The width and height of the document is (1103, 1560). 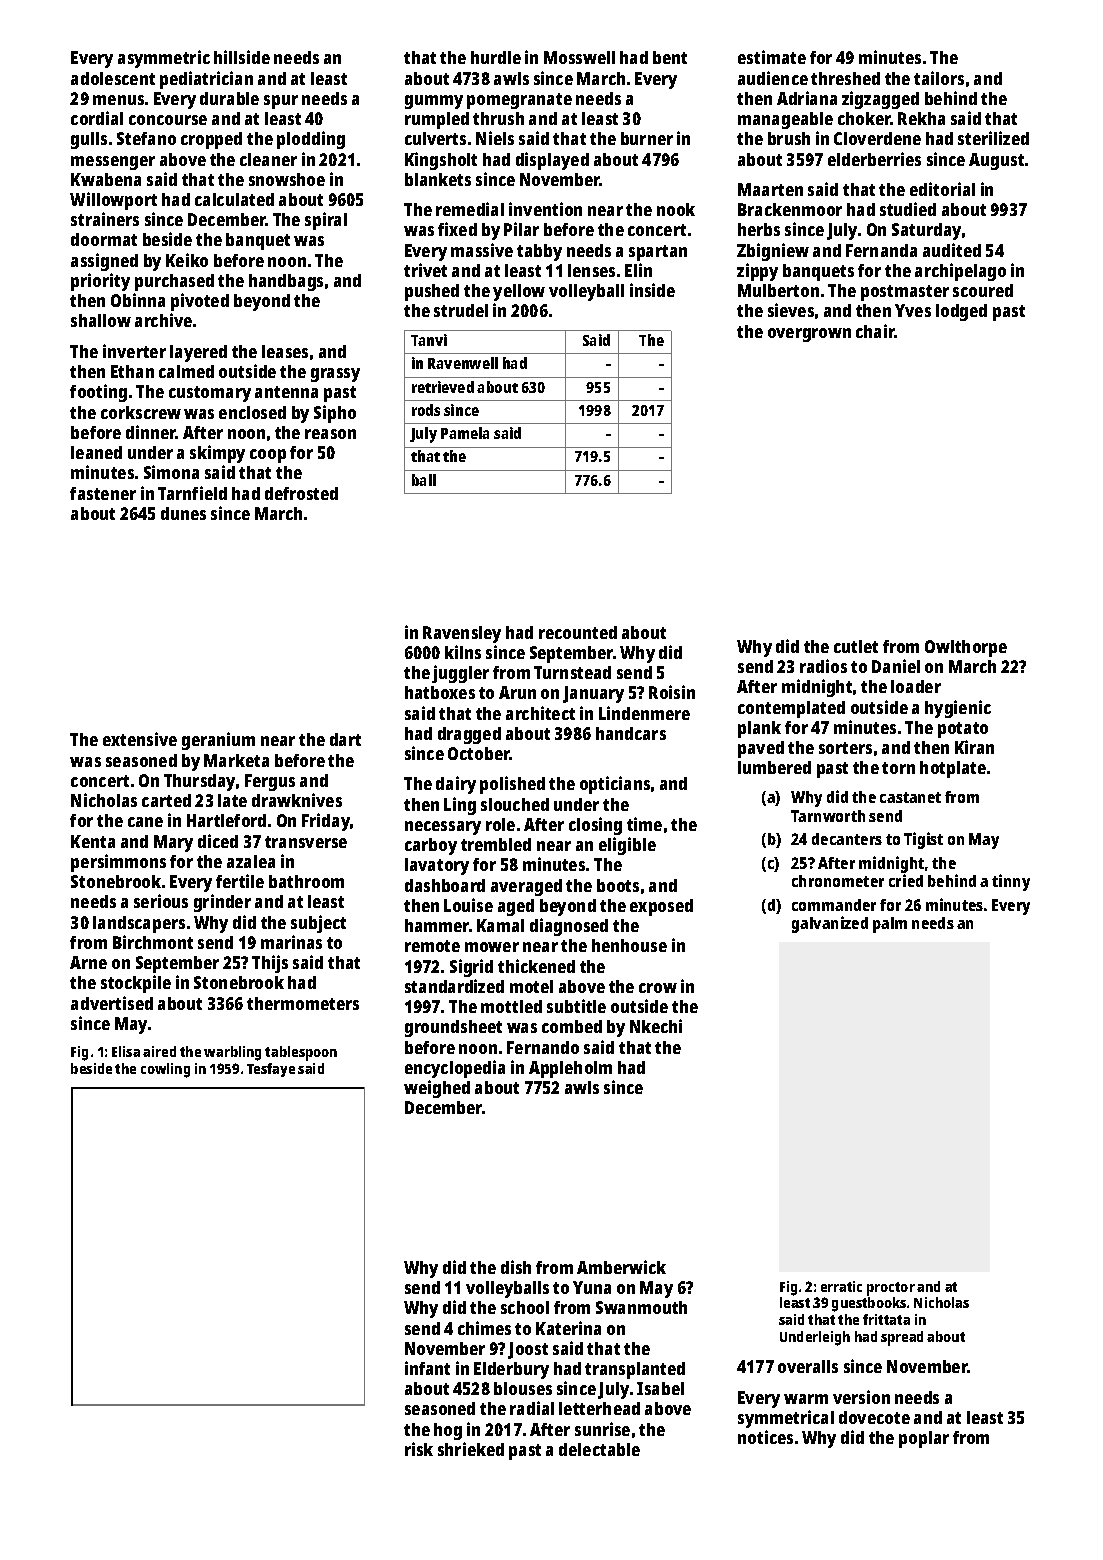 What do you see at coordinates (159, 1051) in the document?
I see `aired` at bounding box center [159, 1051].
